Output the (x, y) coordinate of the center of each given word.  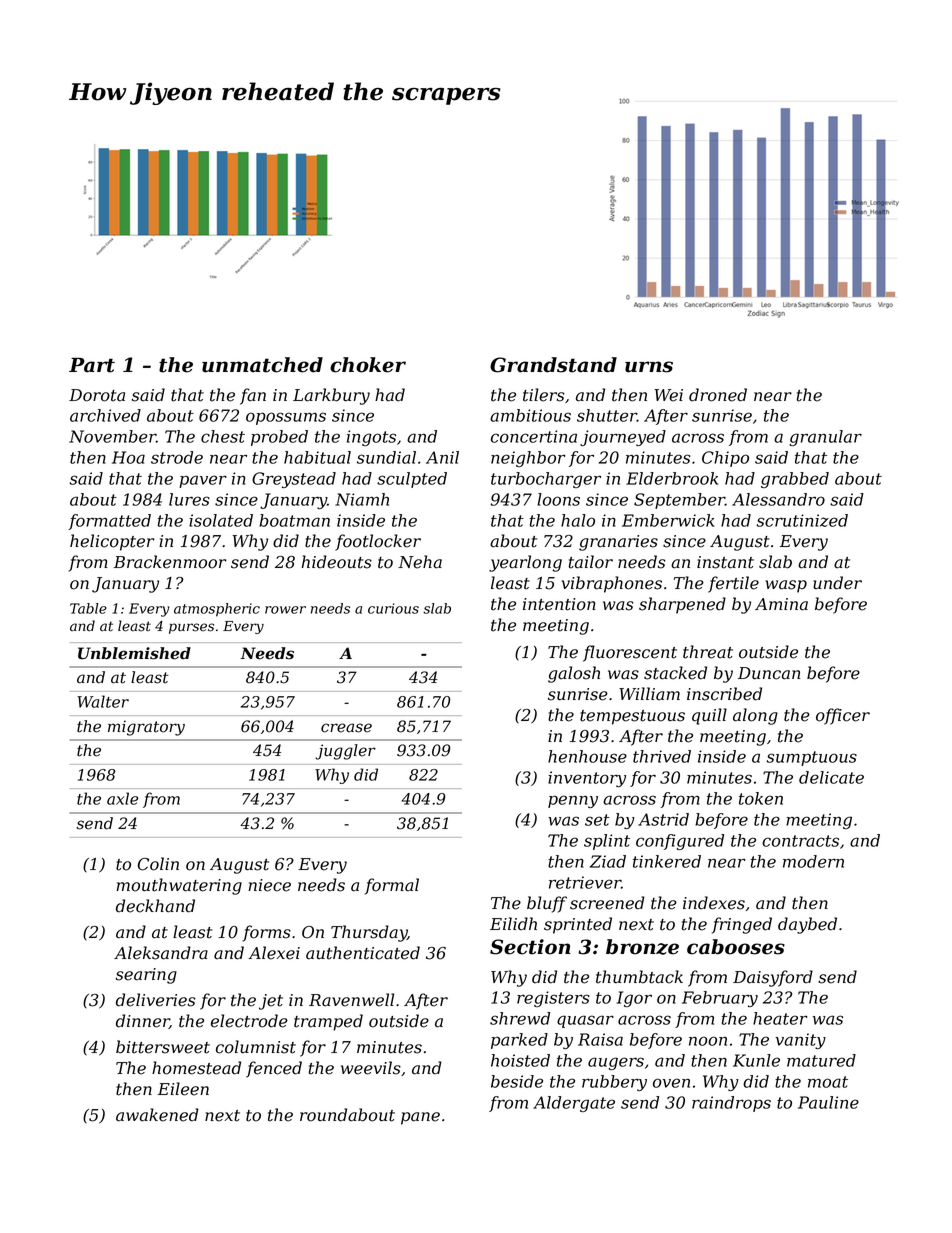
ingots (371, 438)
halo (578, 520)
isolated (221, 520)
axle (122, 798)
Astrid (663, 819)
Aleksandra (161, 953)
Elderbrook (672, 478)
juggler (345, 752)
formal (392, 886)
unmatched (262, 365)
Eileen (183, 1089)
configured (680, 842)
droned (718, 395)
